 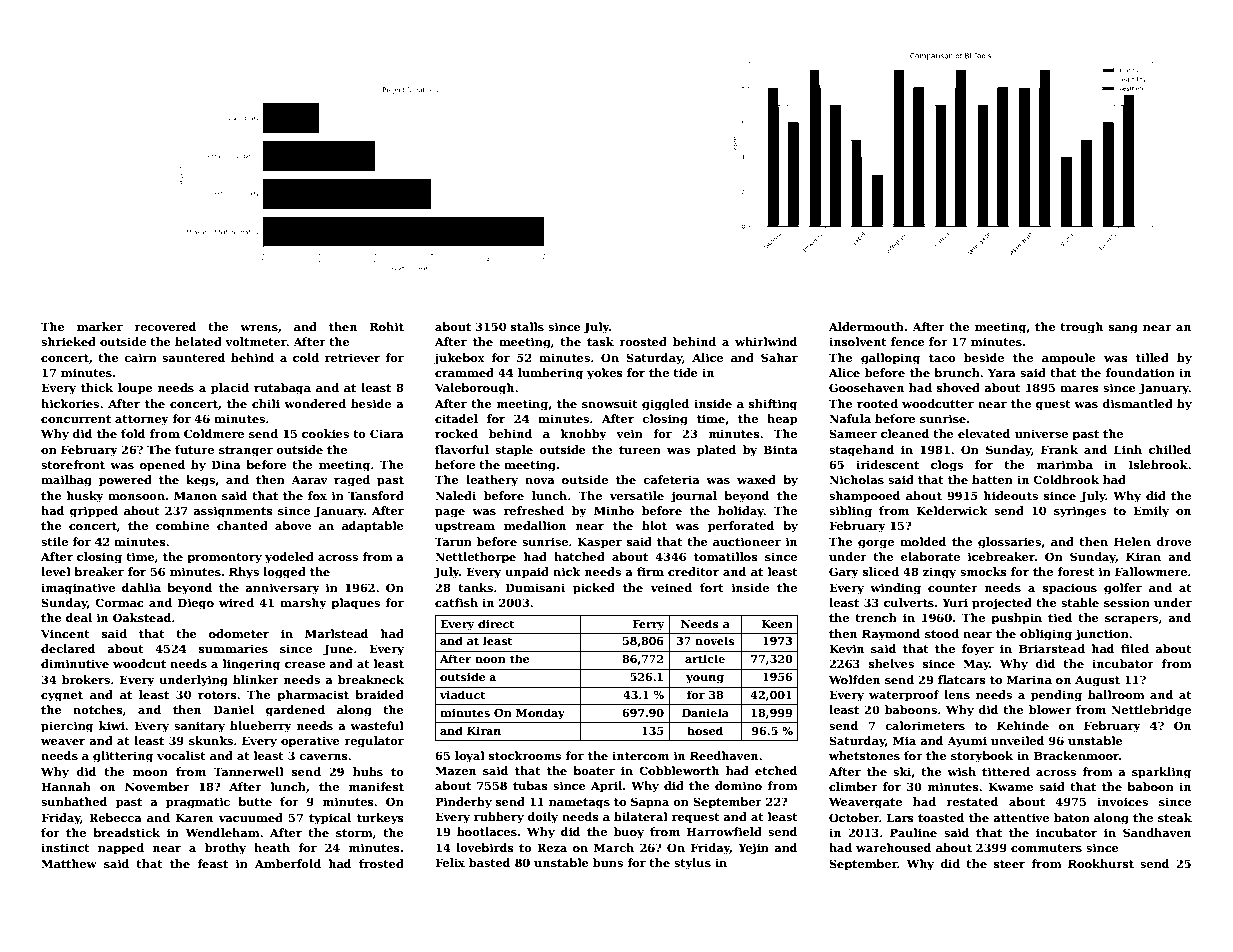 I want to click on yokes, so click(x=605, y=374).
